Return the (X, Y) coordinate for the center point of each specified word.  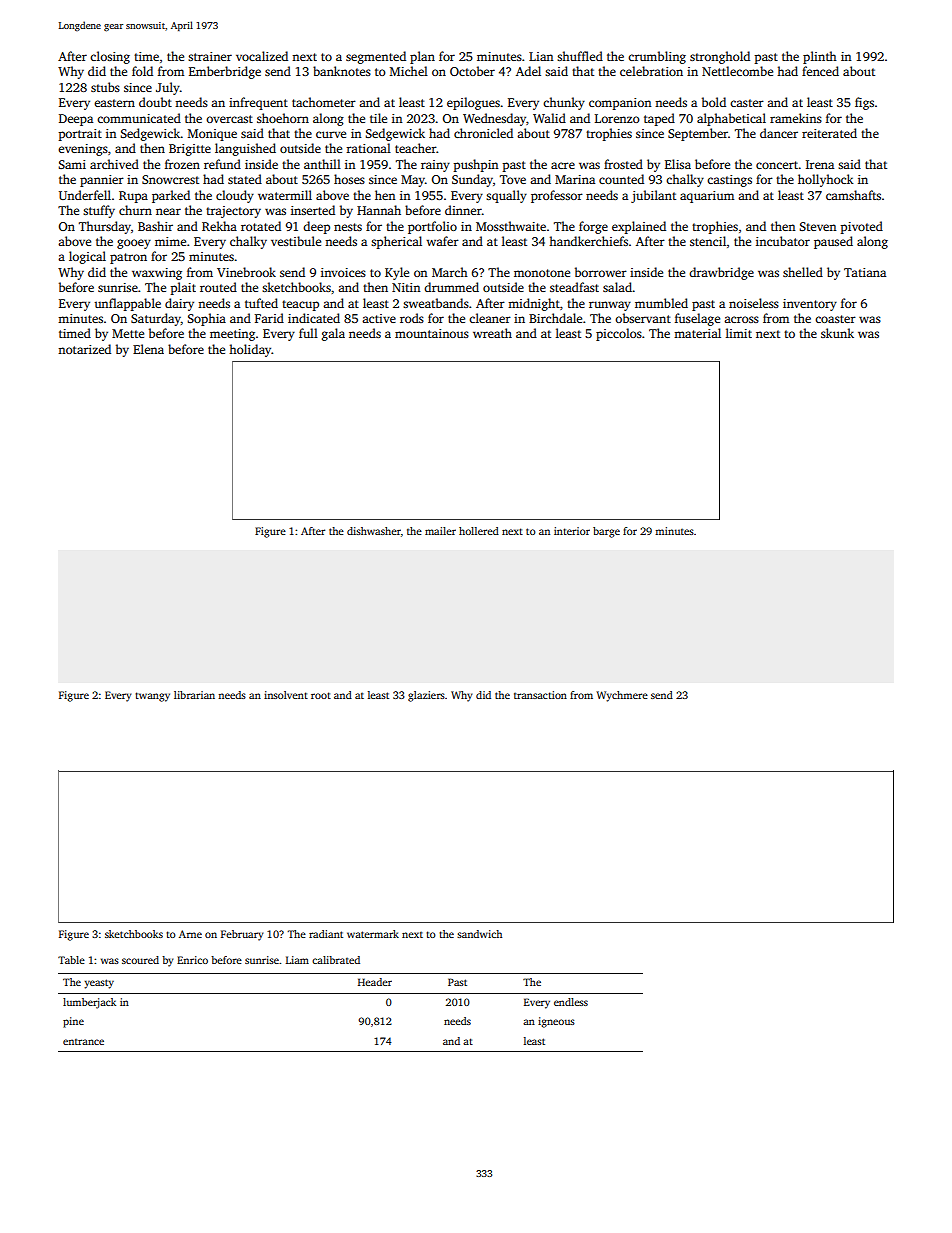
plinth (820, 57)
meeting (232, 335)
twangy (152, 697)
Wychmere (622, 696)
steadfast (574, 287)
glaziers (426, 696)
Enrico (192, 960)
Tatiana (865, 272)
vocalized (262, 56)
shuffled (580, 56)
